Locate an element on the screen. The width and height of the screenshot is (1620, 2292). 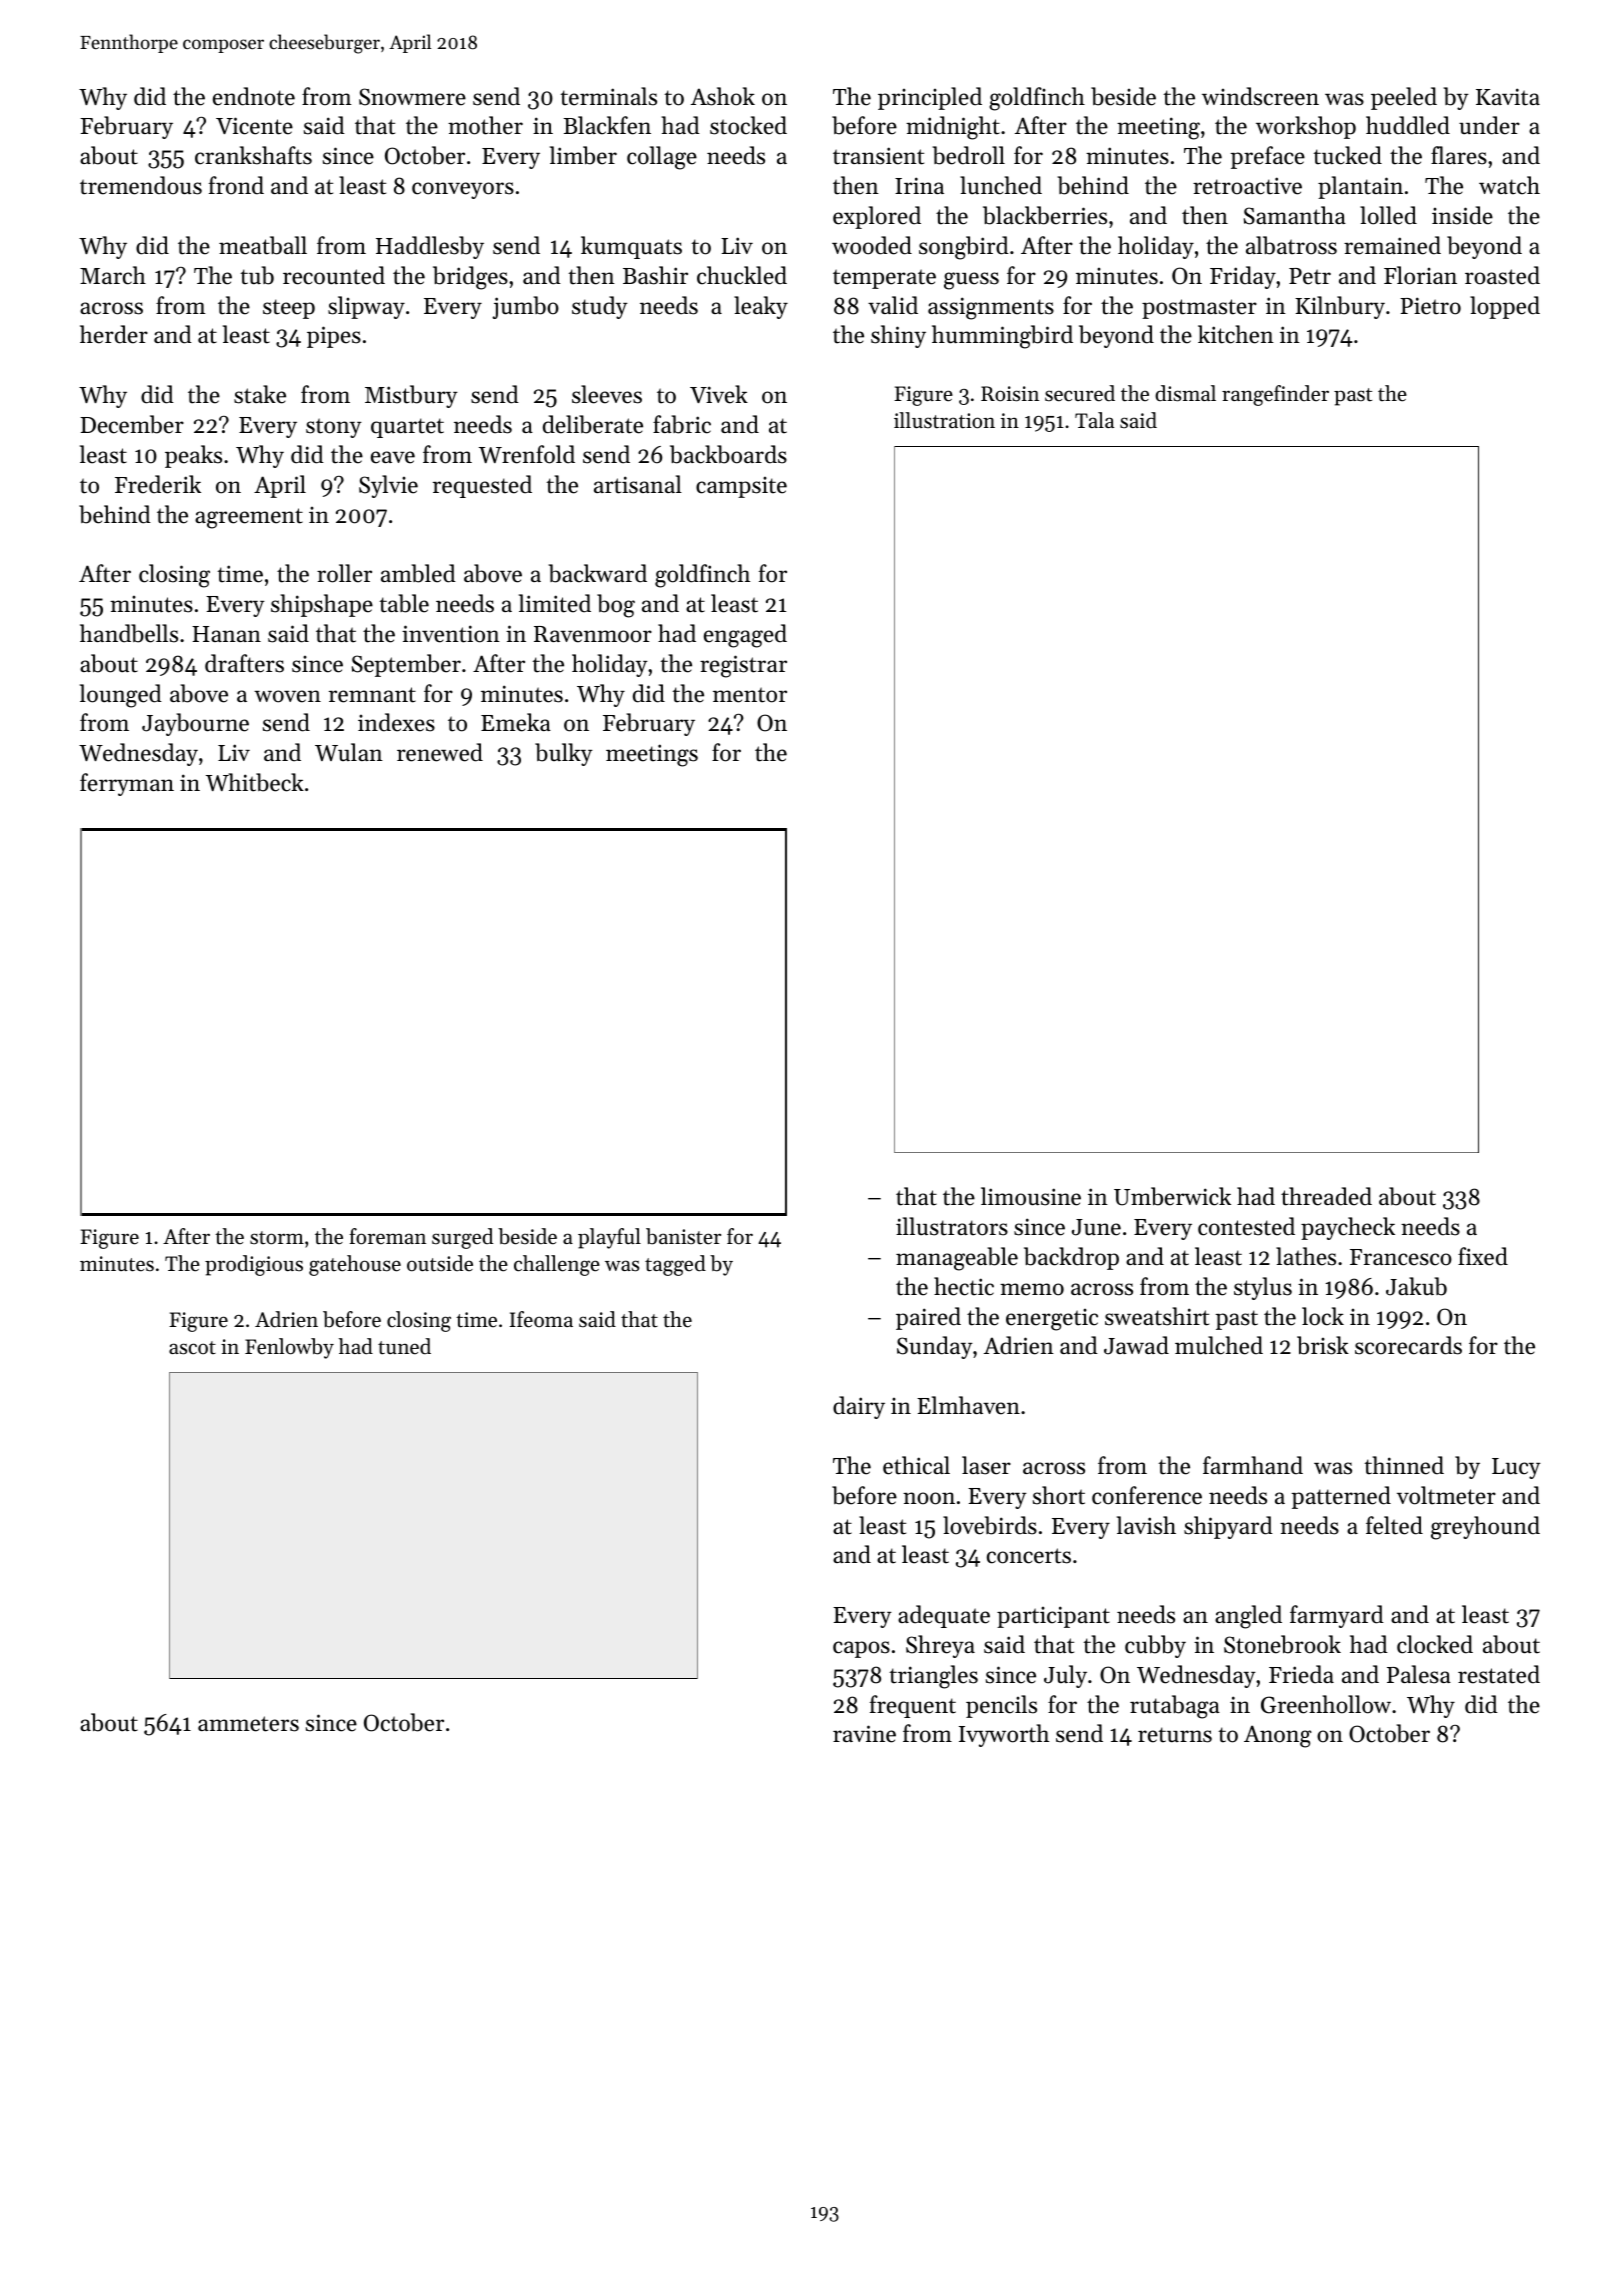
lolled is located at coordinates (1388, 215).
